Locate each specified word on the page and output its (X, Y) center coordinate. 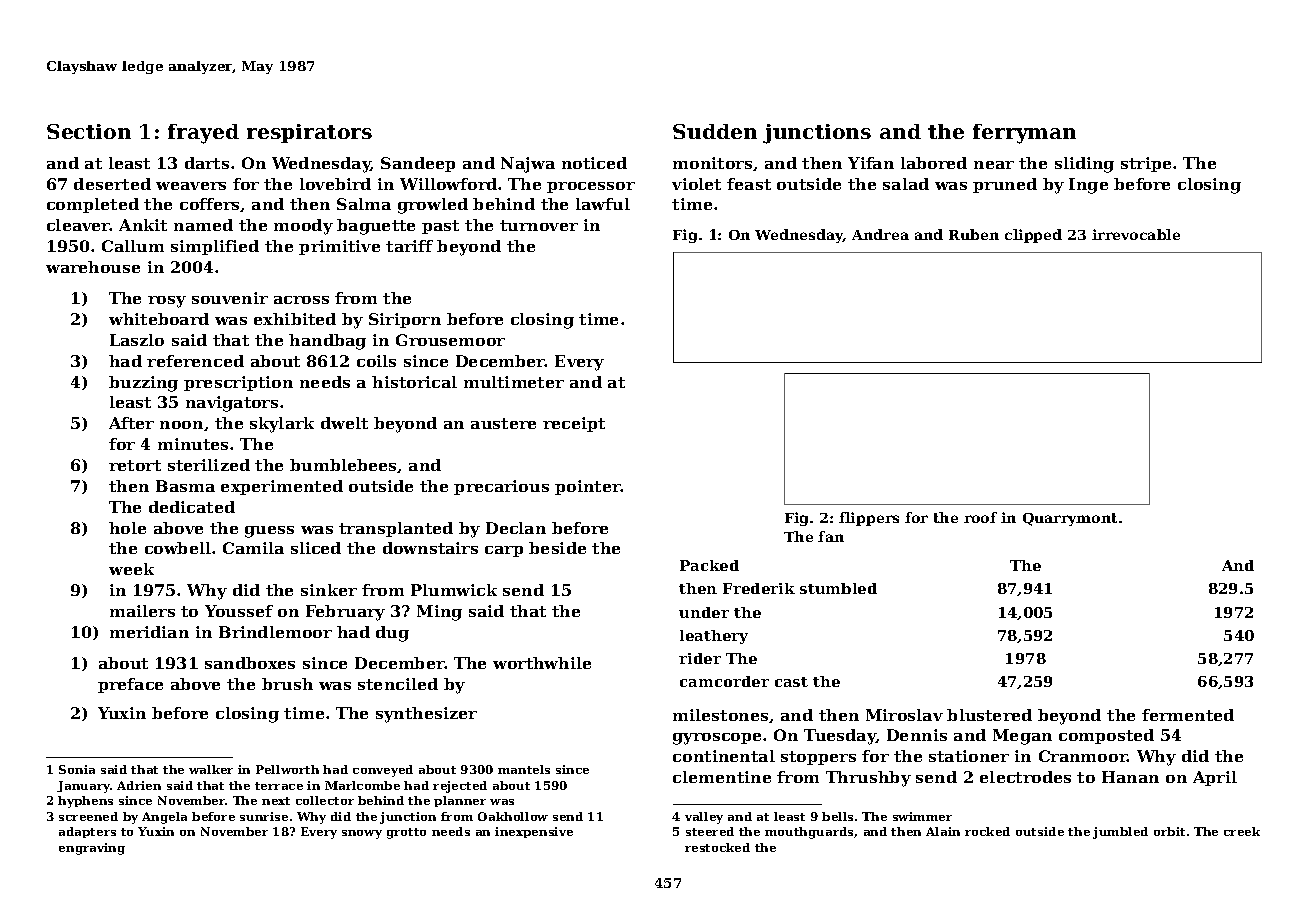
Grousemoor (450, 340)
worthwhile (542, 663)
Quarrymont (1070, 519)
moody (303, 227)
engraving (92, 849)
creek (1242, 831)
